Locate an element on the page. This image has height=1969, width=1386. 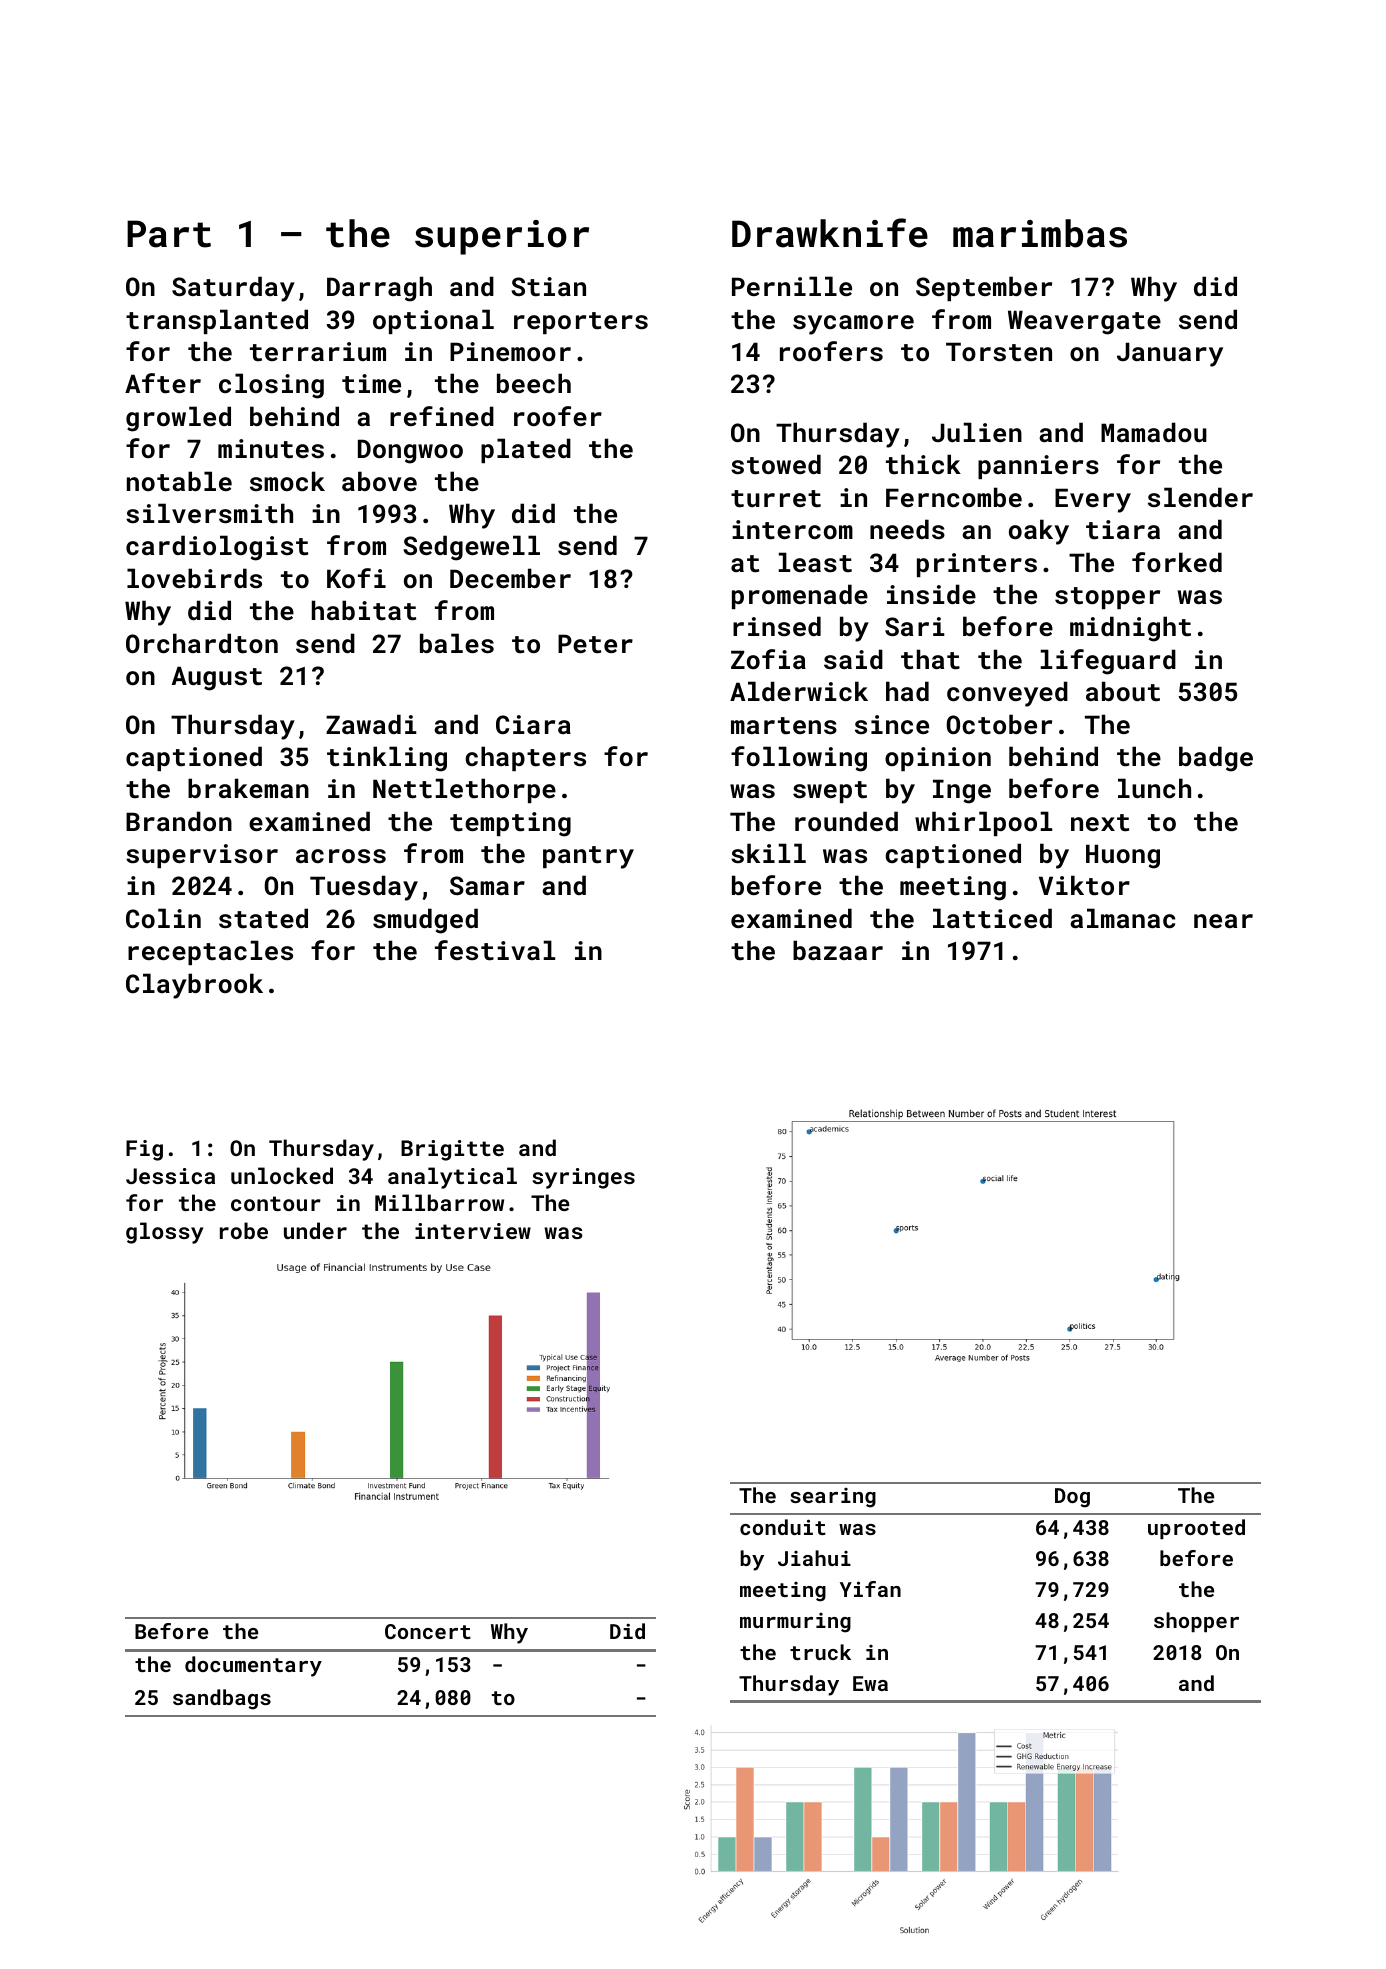
smudged is located at coordinates (425, 921).
